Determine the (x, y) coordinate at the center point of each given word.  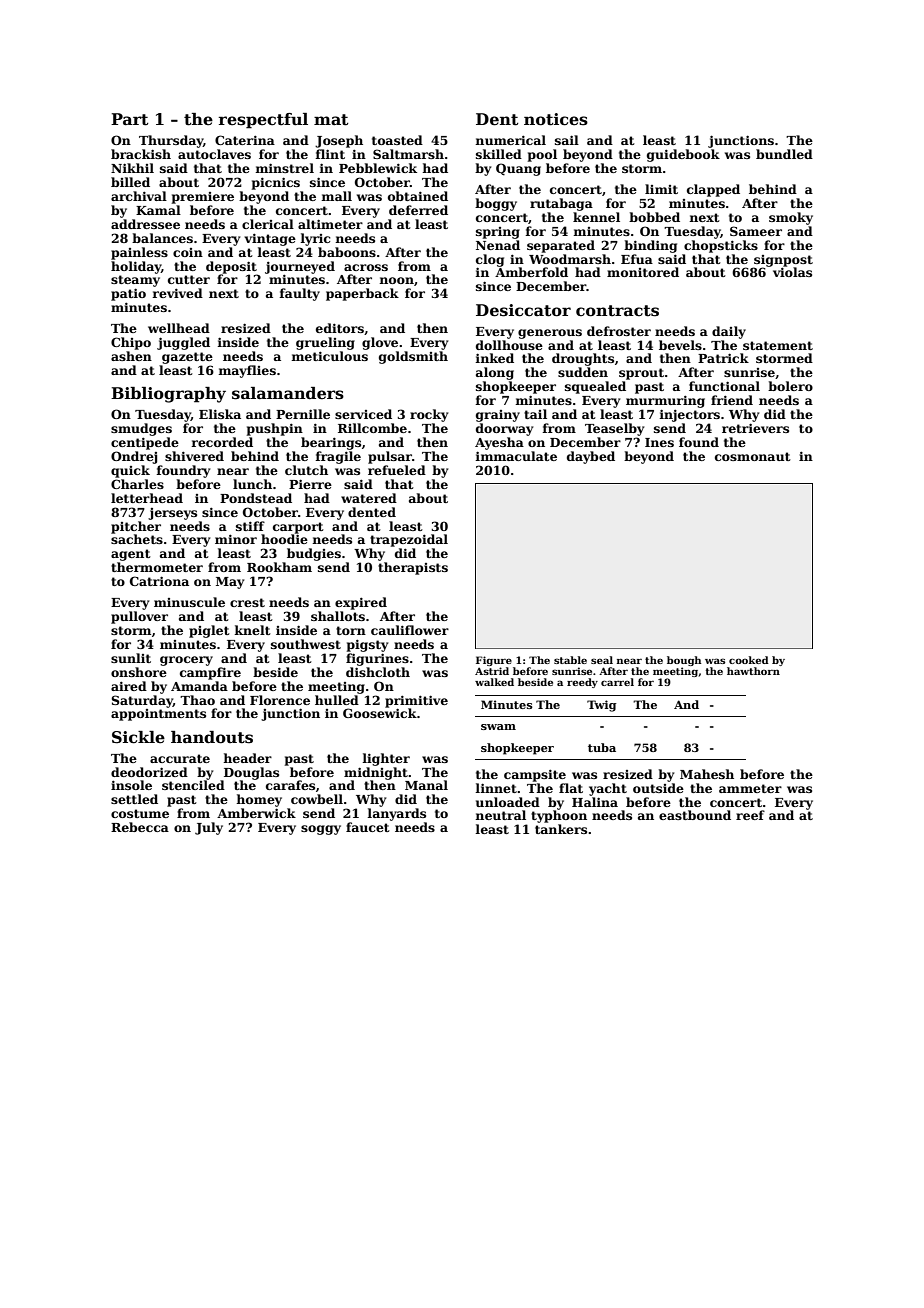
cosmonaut (753, 456)
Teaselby (614, 429)
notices (556, 119)
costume (140, 813)
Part (129, 119)
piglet (209, 631)
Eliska (220, 414)
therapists (413, 568)
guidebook (683, 155)
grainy (498, 416)
